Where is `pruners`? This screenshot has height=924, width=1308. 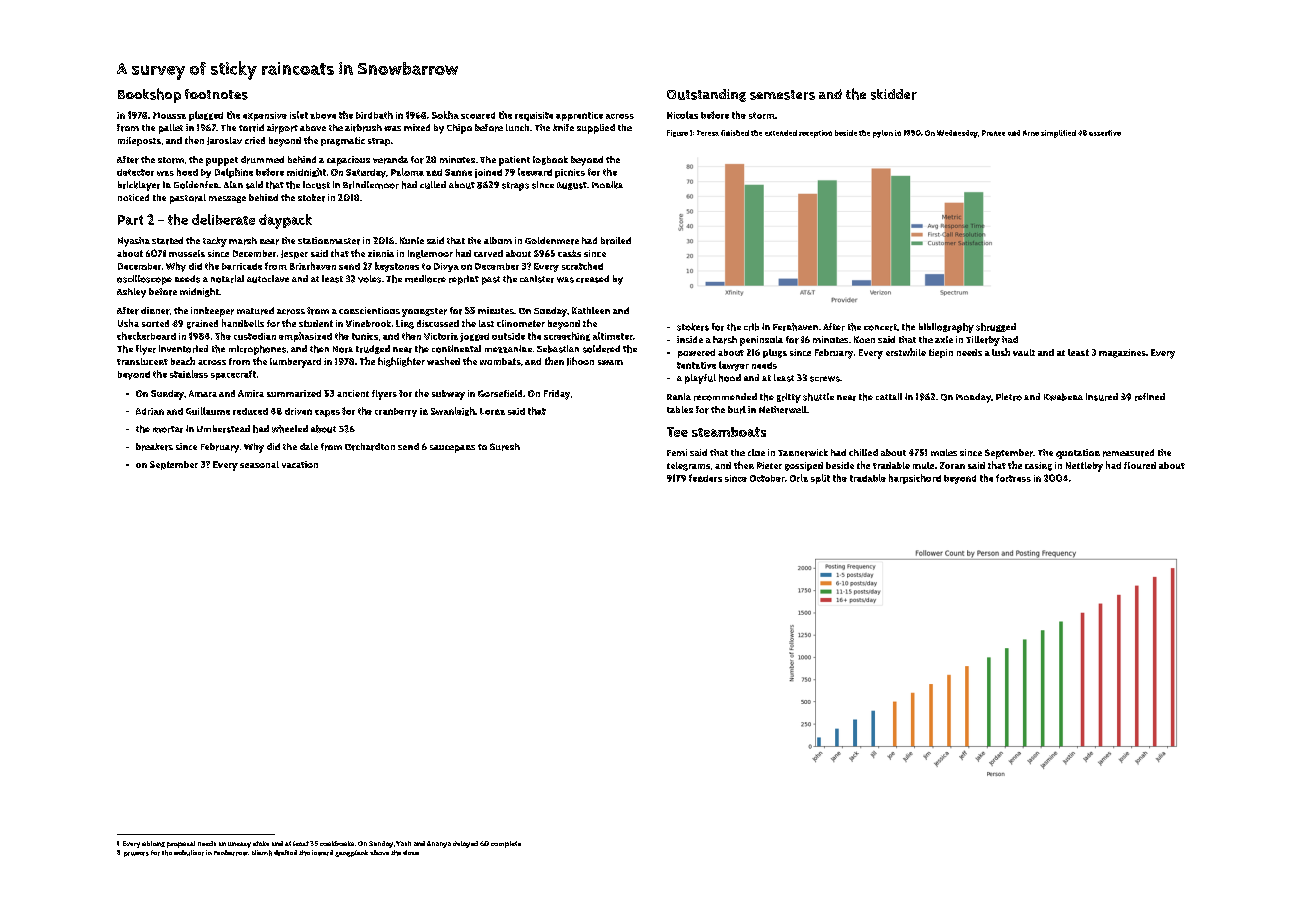
pruners is located at coordinates (136, 854).
